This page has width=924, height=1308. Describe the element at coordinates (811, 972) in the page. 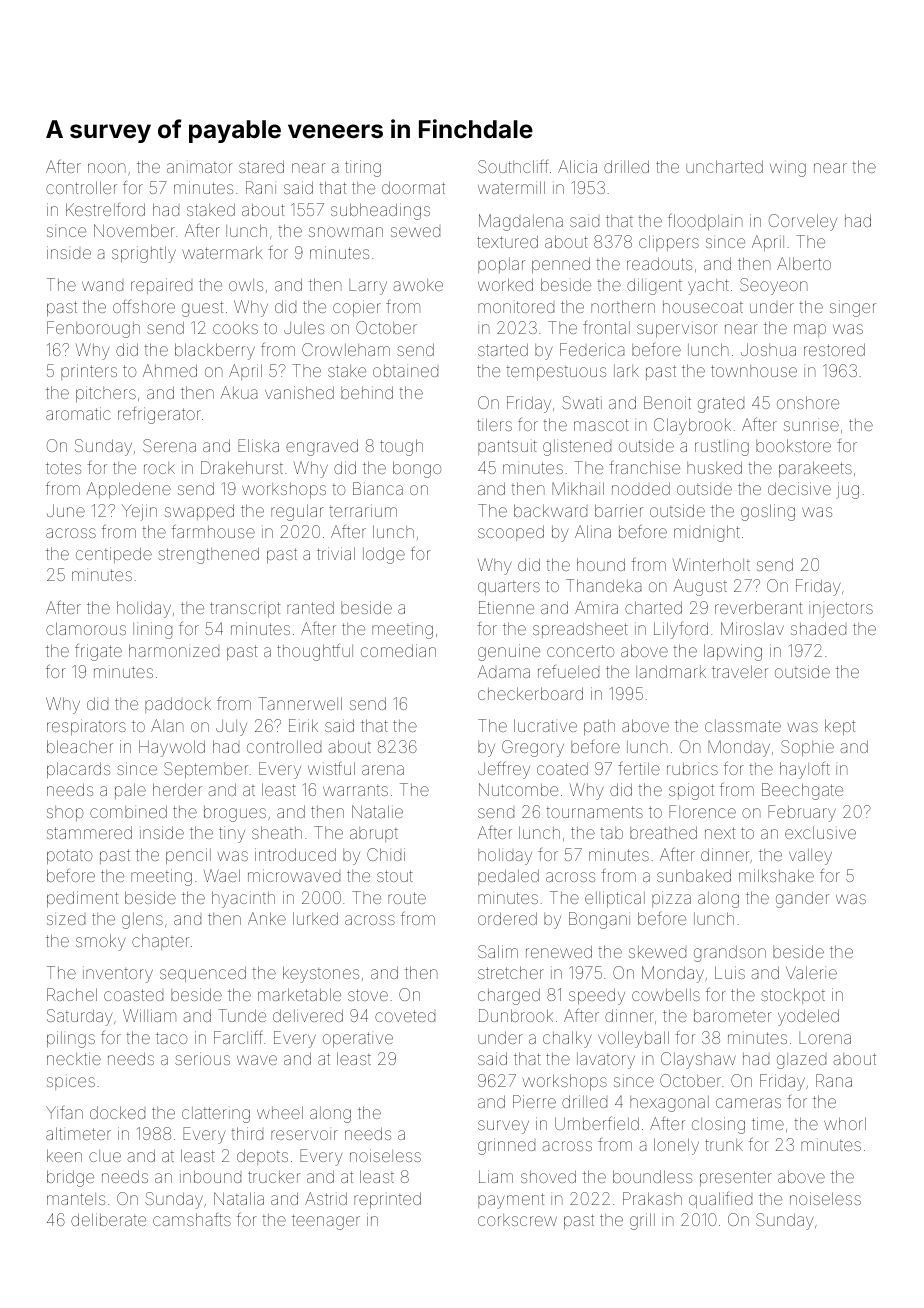

I see `Valerie` at that location.
